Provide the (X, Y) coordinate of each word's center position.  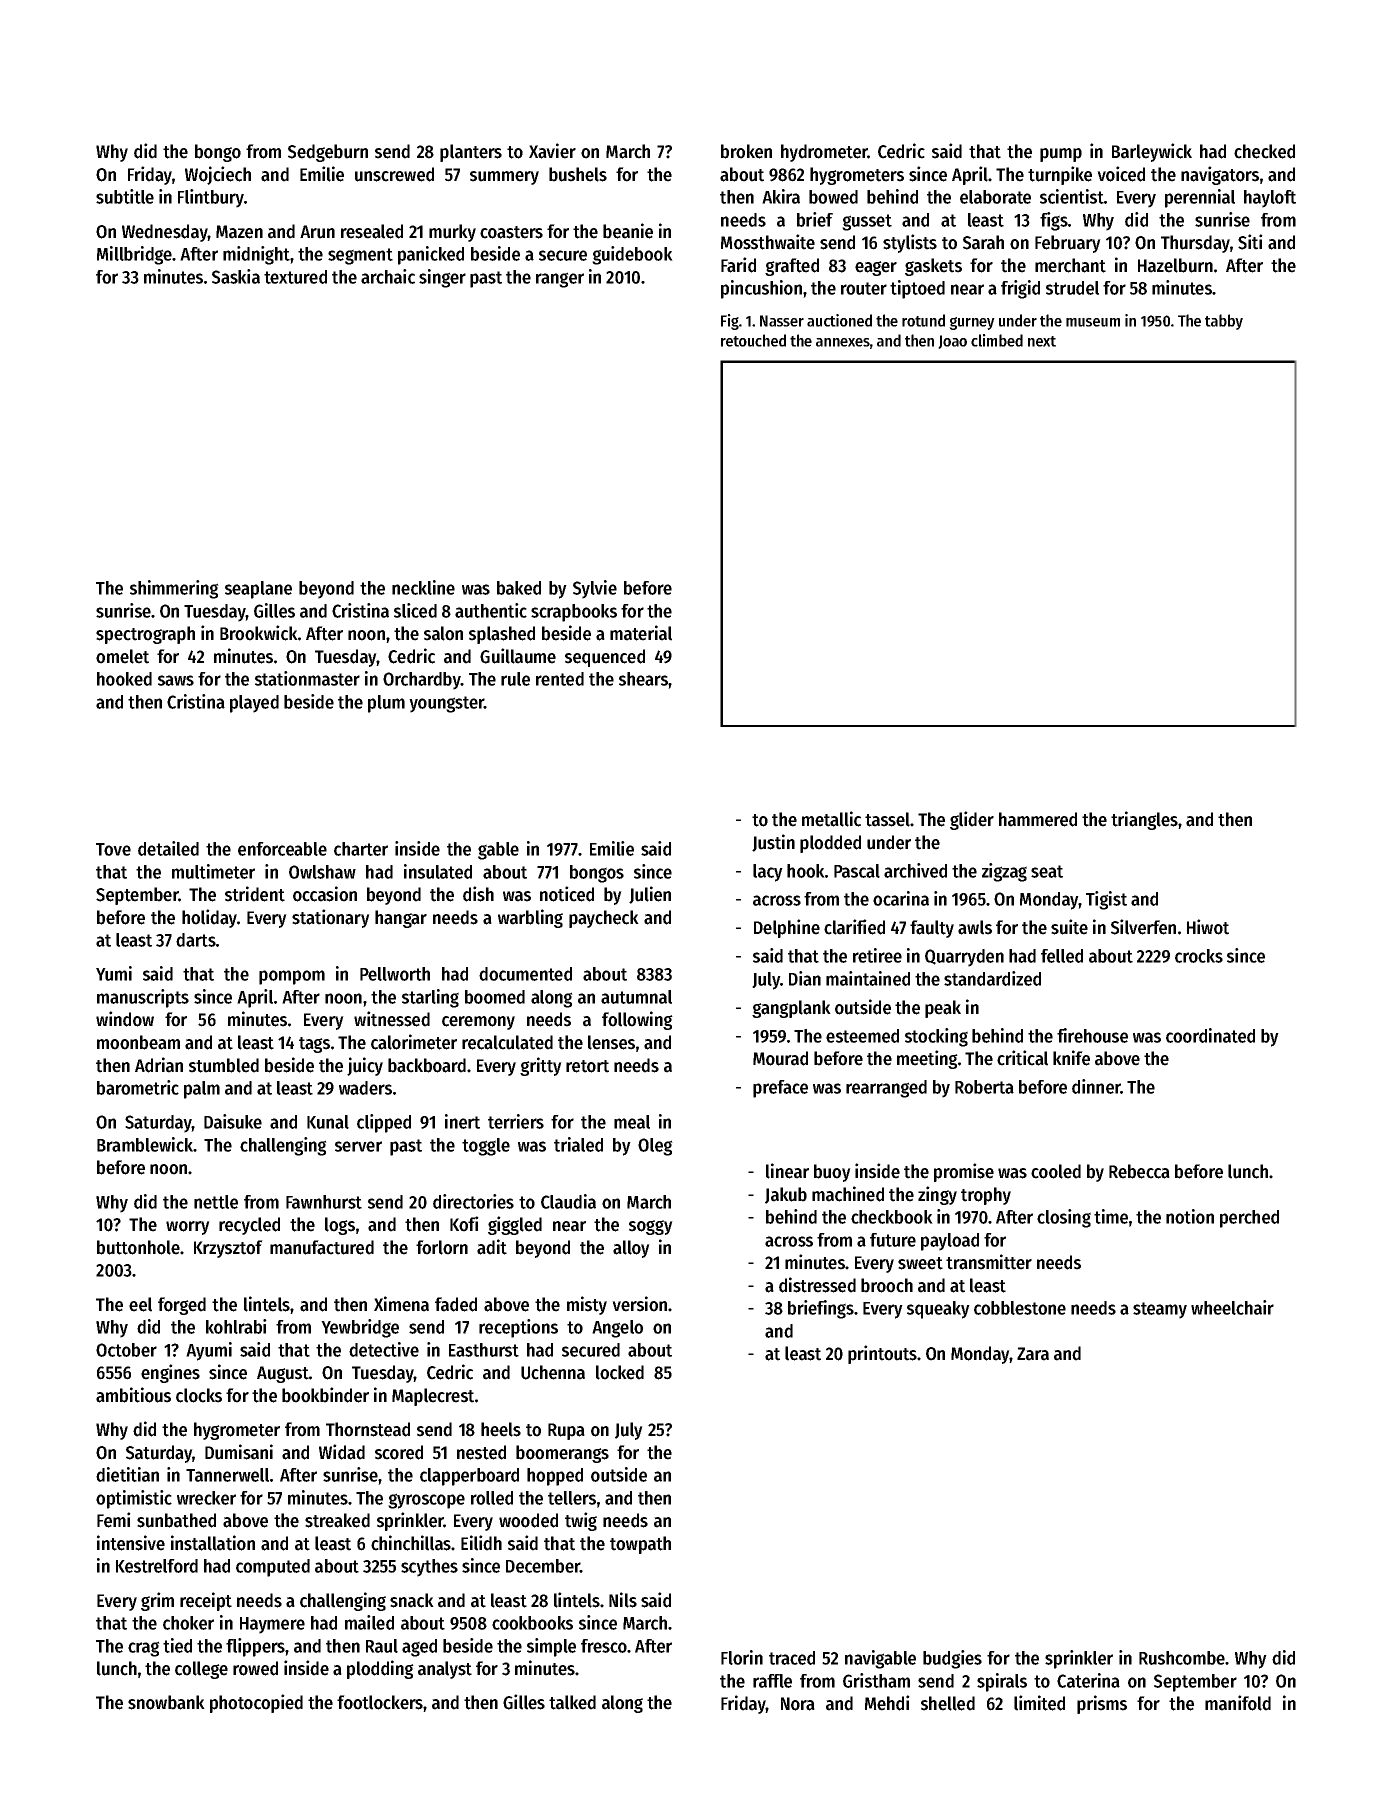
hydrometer (824, 153)
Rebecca (1139, 1171)
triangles (1144, 820)
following (637, 1020)
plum (386, 704)
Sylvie (595, 589)
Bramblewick (145, 1144)
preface (780, 1089)
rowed (255, 1668)
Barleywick (1152, 152)
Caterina (1088, 1680)
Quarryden (964, 958)
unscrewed (394, 174)
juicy (365, 1066)
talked (572, 1702)
